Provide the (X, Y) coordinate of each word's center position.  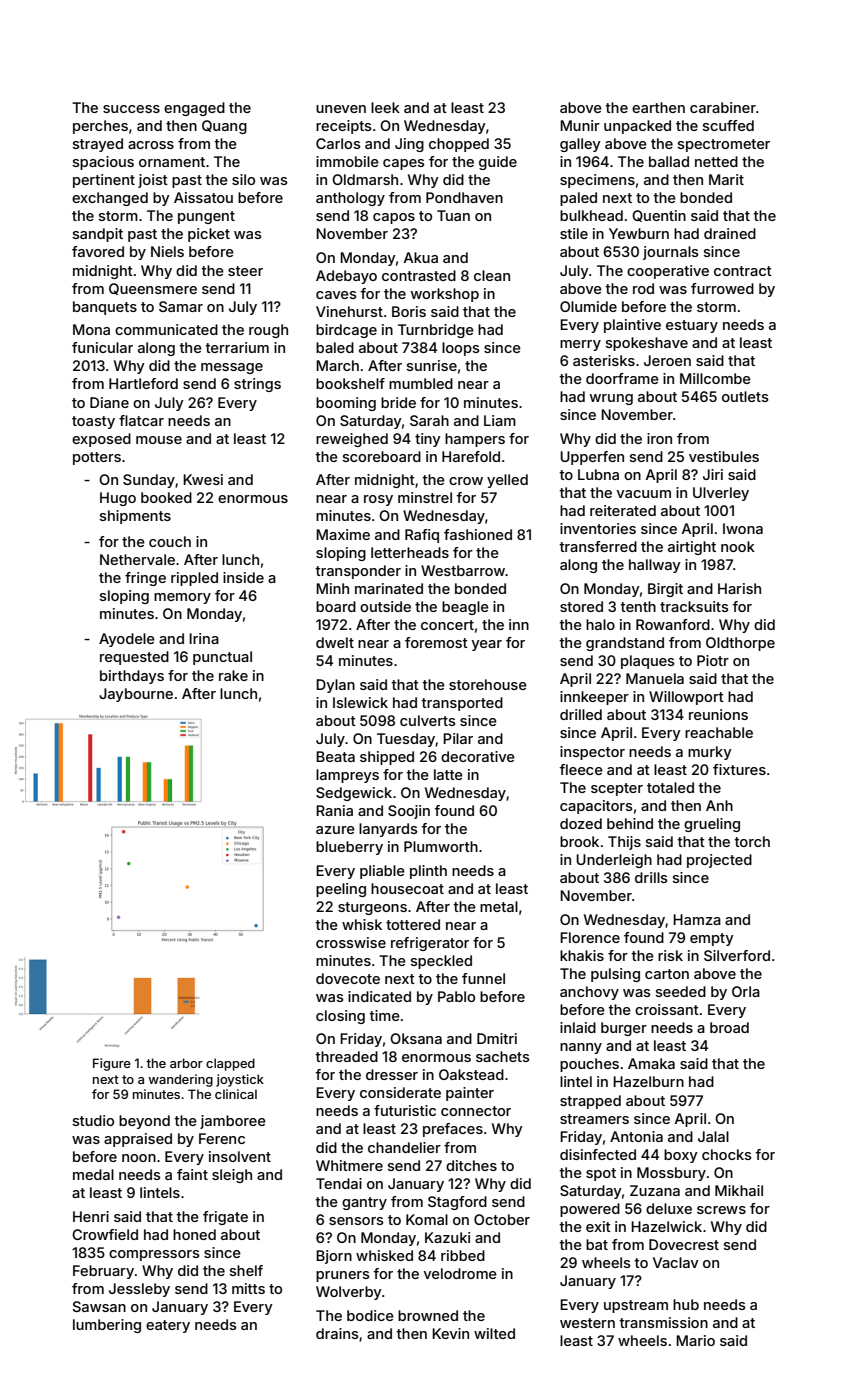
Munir (580, 125)
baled (335, 347)
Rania (334, 810)
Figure (112, 1064)
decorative (478, 756)
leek (385, 107)
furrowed (722, 288)
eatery (168, 1326)
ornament (172, 162)
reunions (718, 714)
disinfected (598, 1154)
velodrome (460, 1273)
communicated (166, 329)
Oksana (416, 1038)
